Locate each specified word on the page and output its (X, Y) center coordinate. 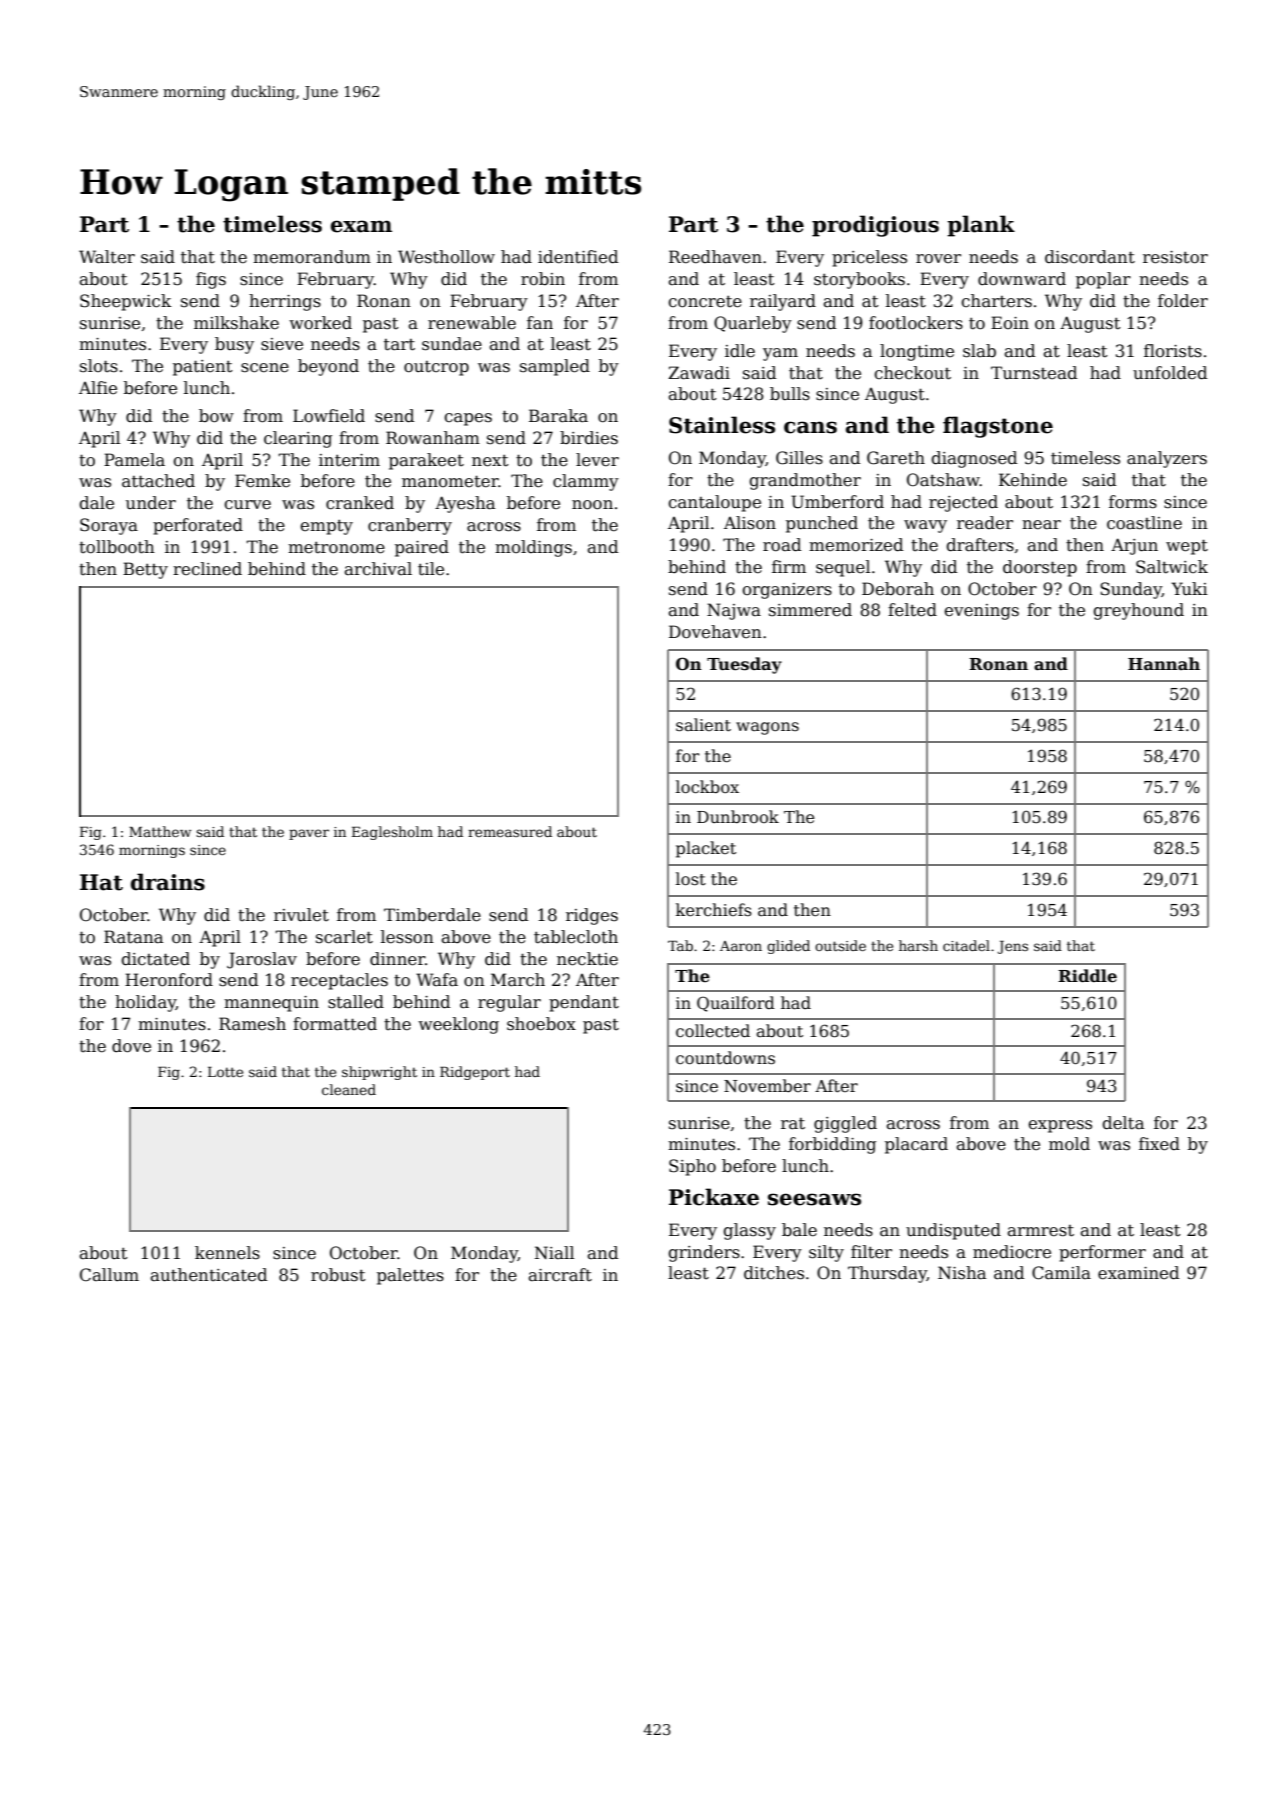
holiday (145, 1003)
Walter (107, 257)
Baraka (558, 416)
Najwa (734, 611)
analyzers (1167, 459)
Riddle (1087, 976)
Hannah (1164, 663)
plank (981, 226)
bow (216, 416)
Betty (145, 570)
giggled (845, 1124)
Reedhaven (715, 257)
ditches (774, 1273)
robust (338, 1275)
